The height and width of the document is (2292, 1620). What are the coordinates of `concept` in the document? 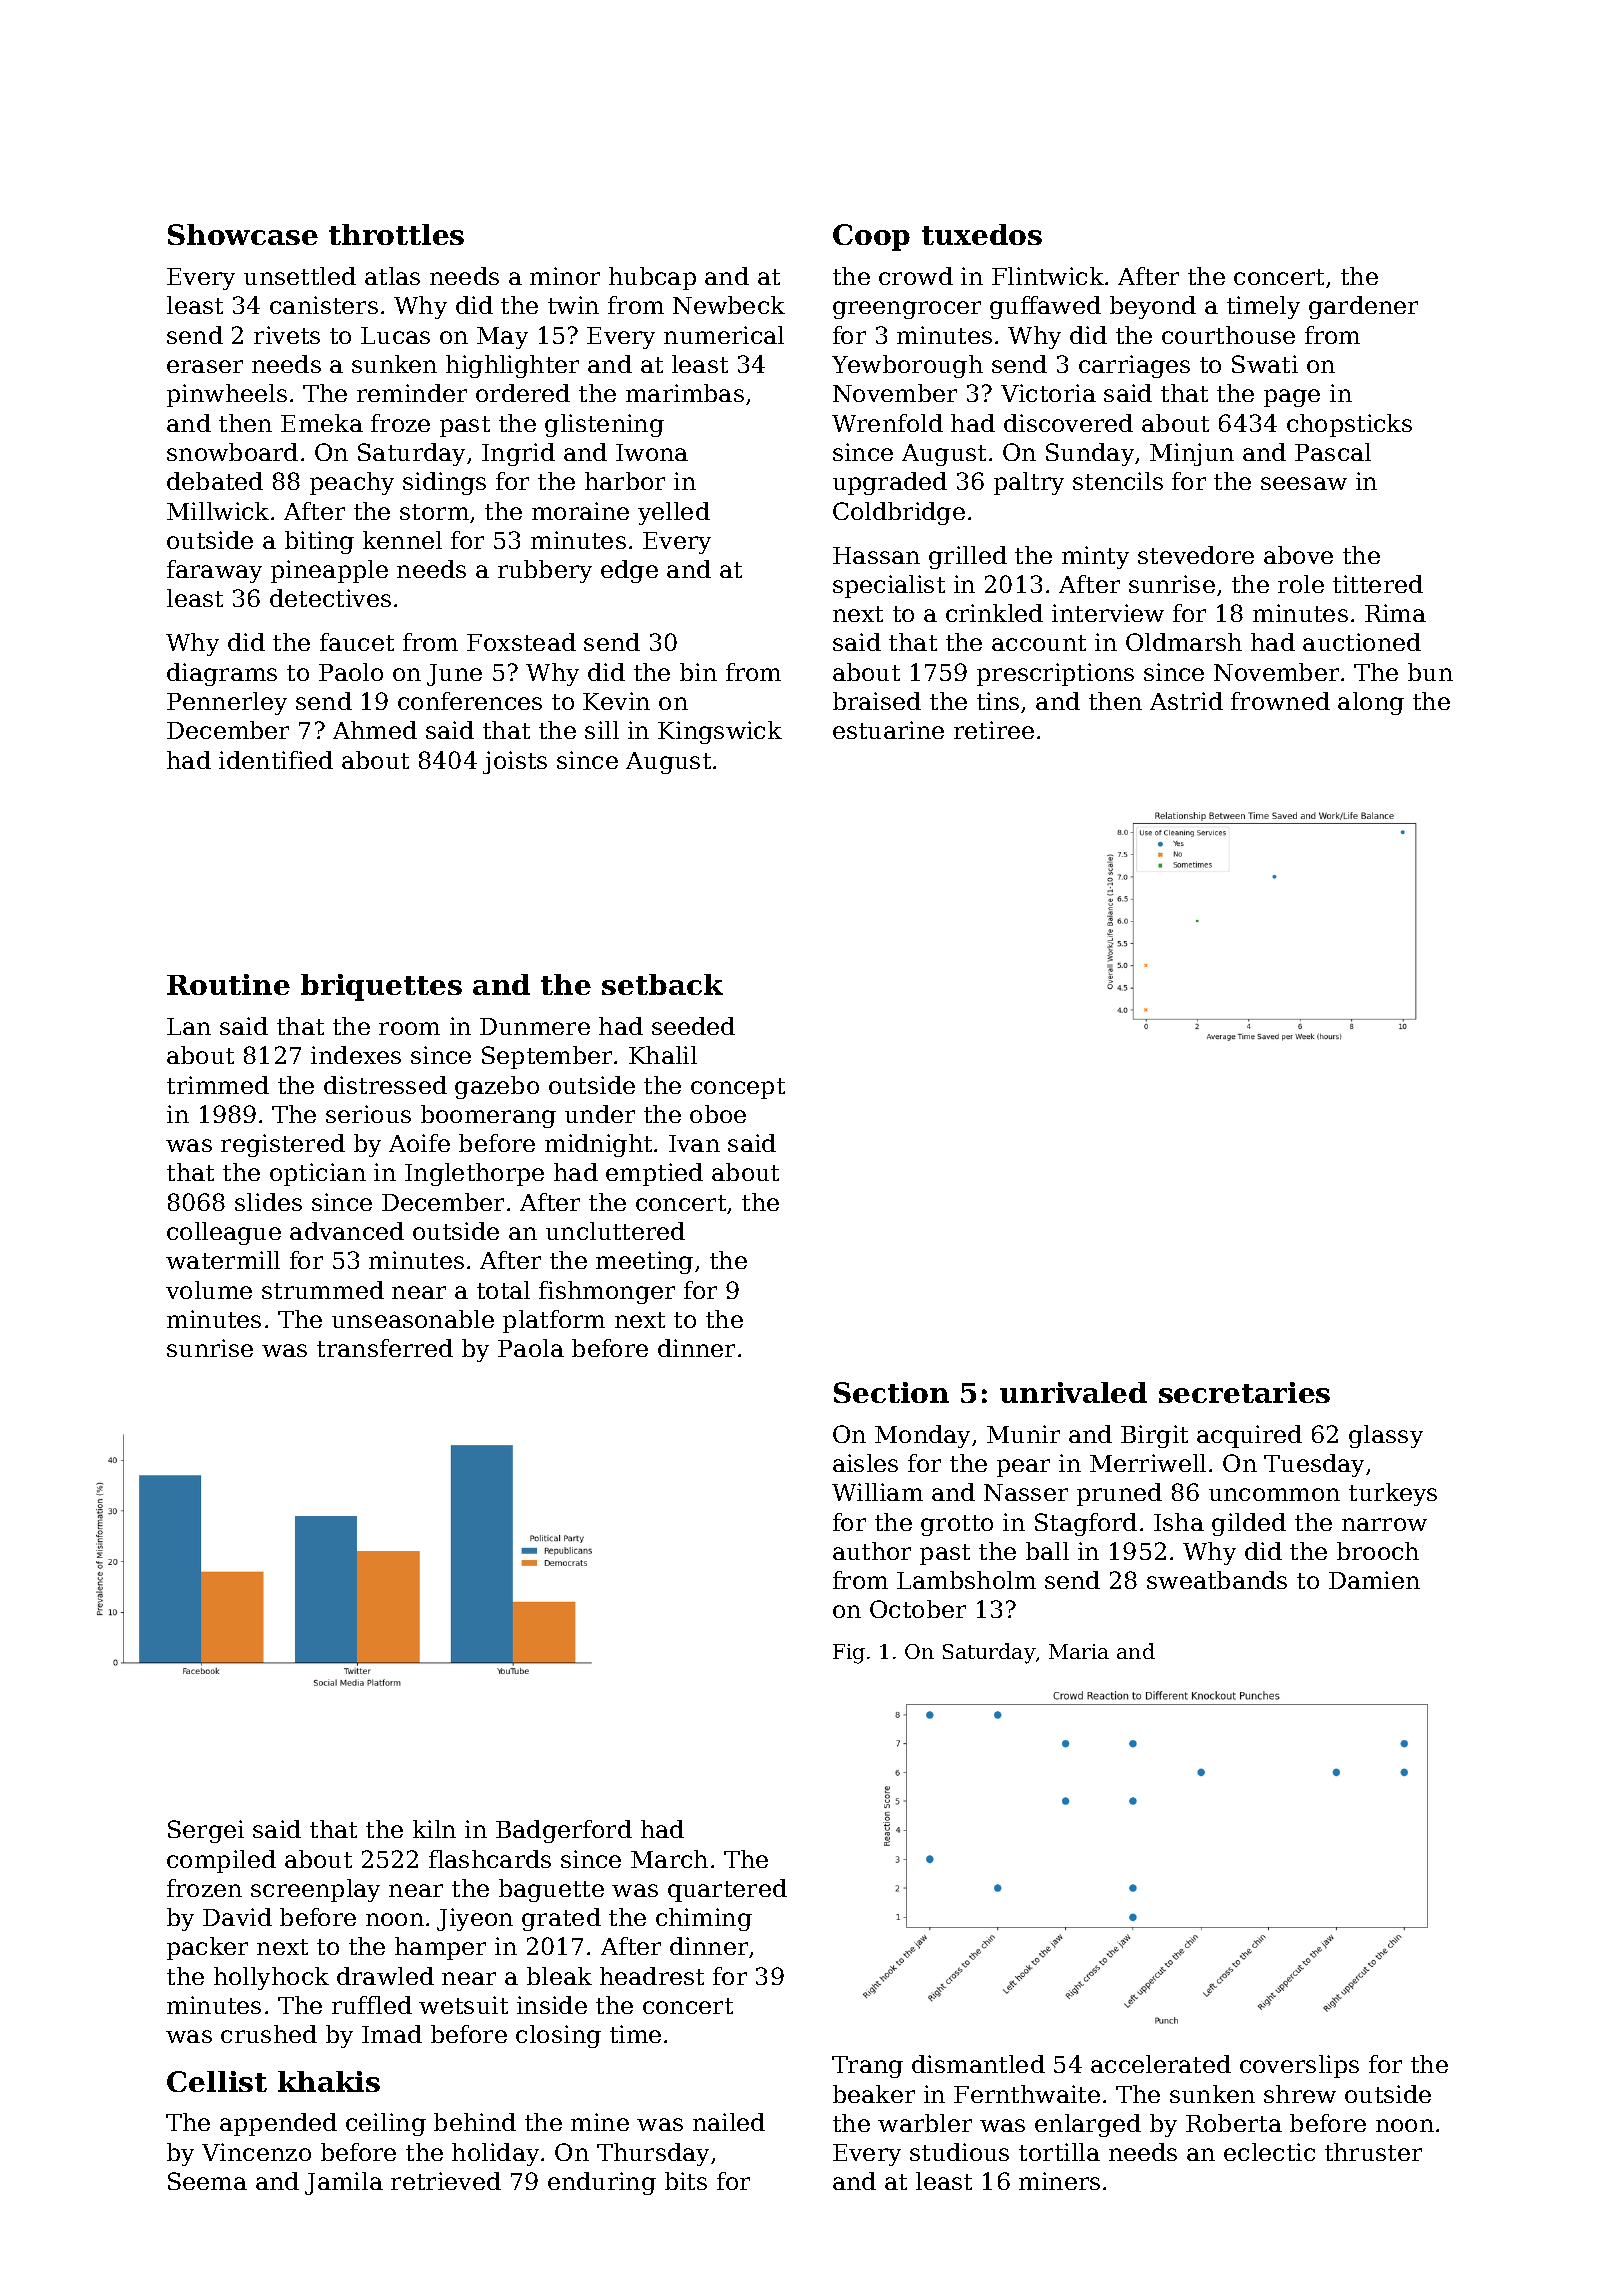 It's located at (738, 1088).
